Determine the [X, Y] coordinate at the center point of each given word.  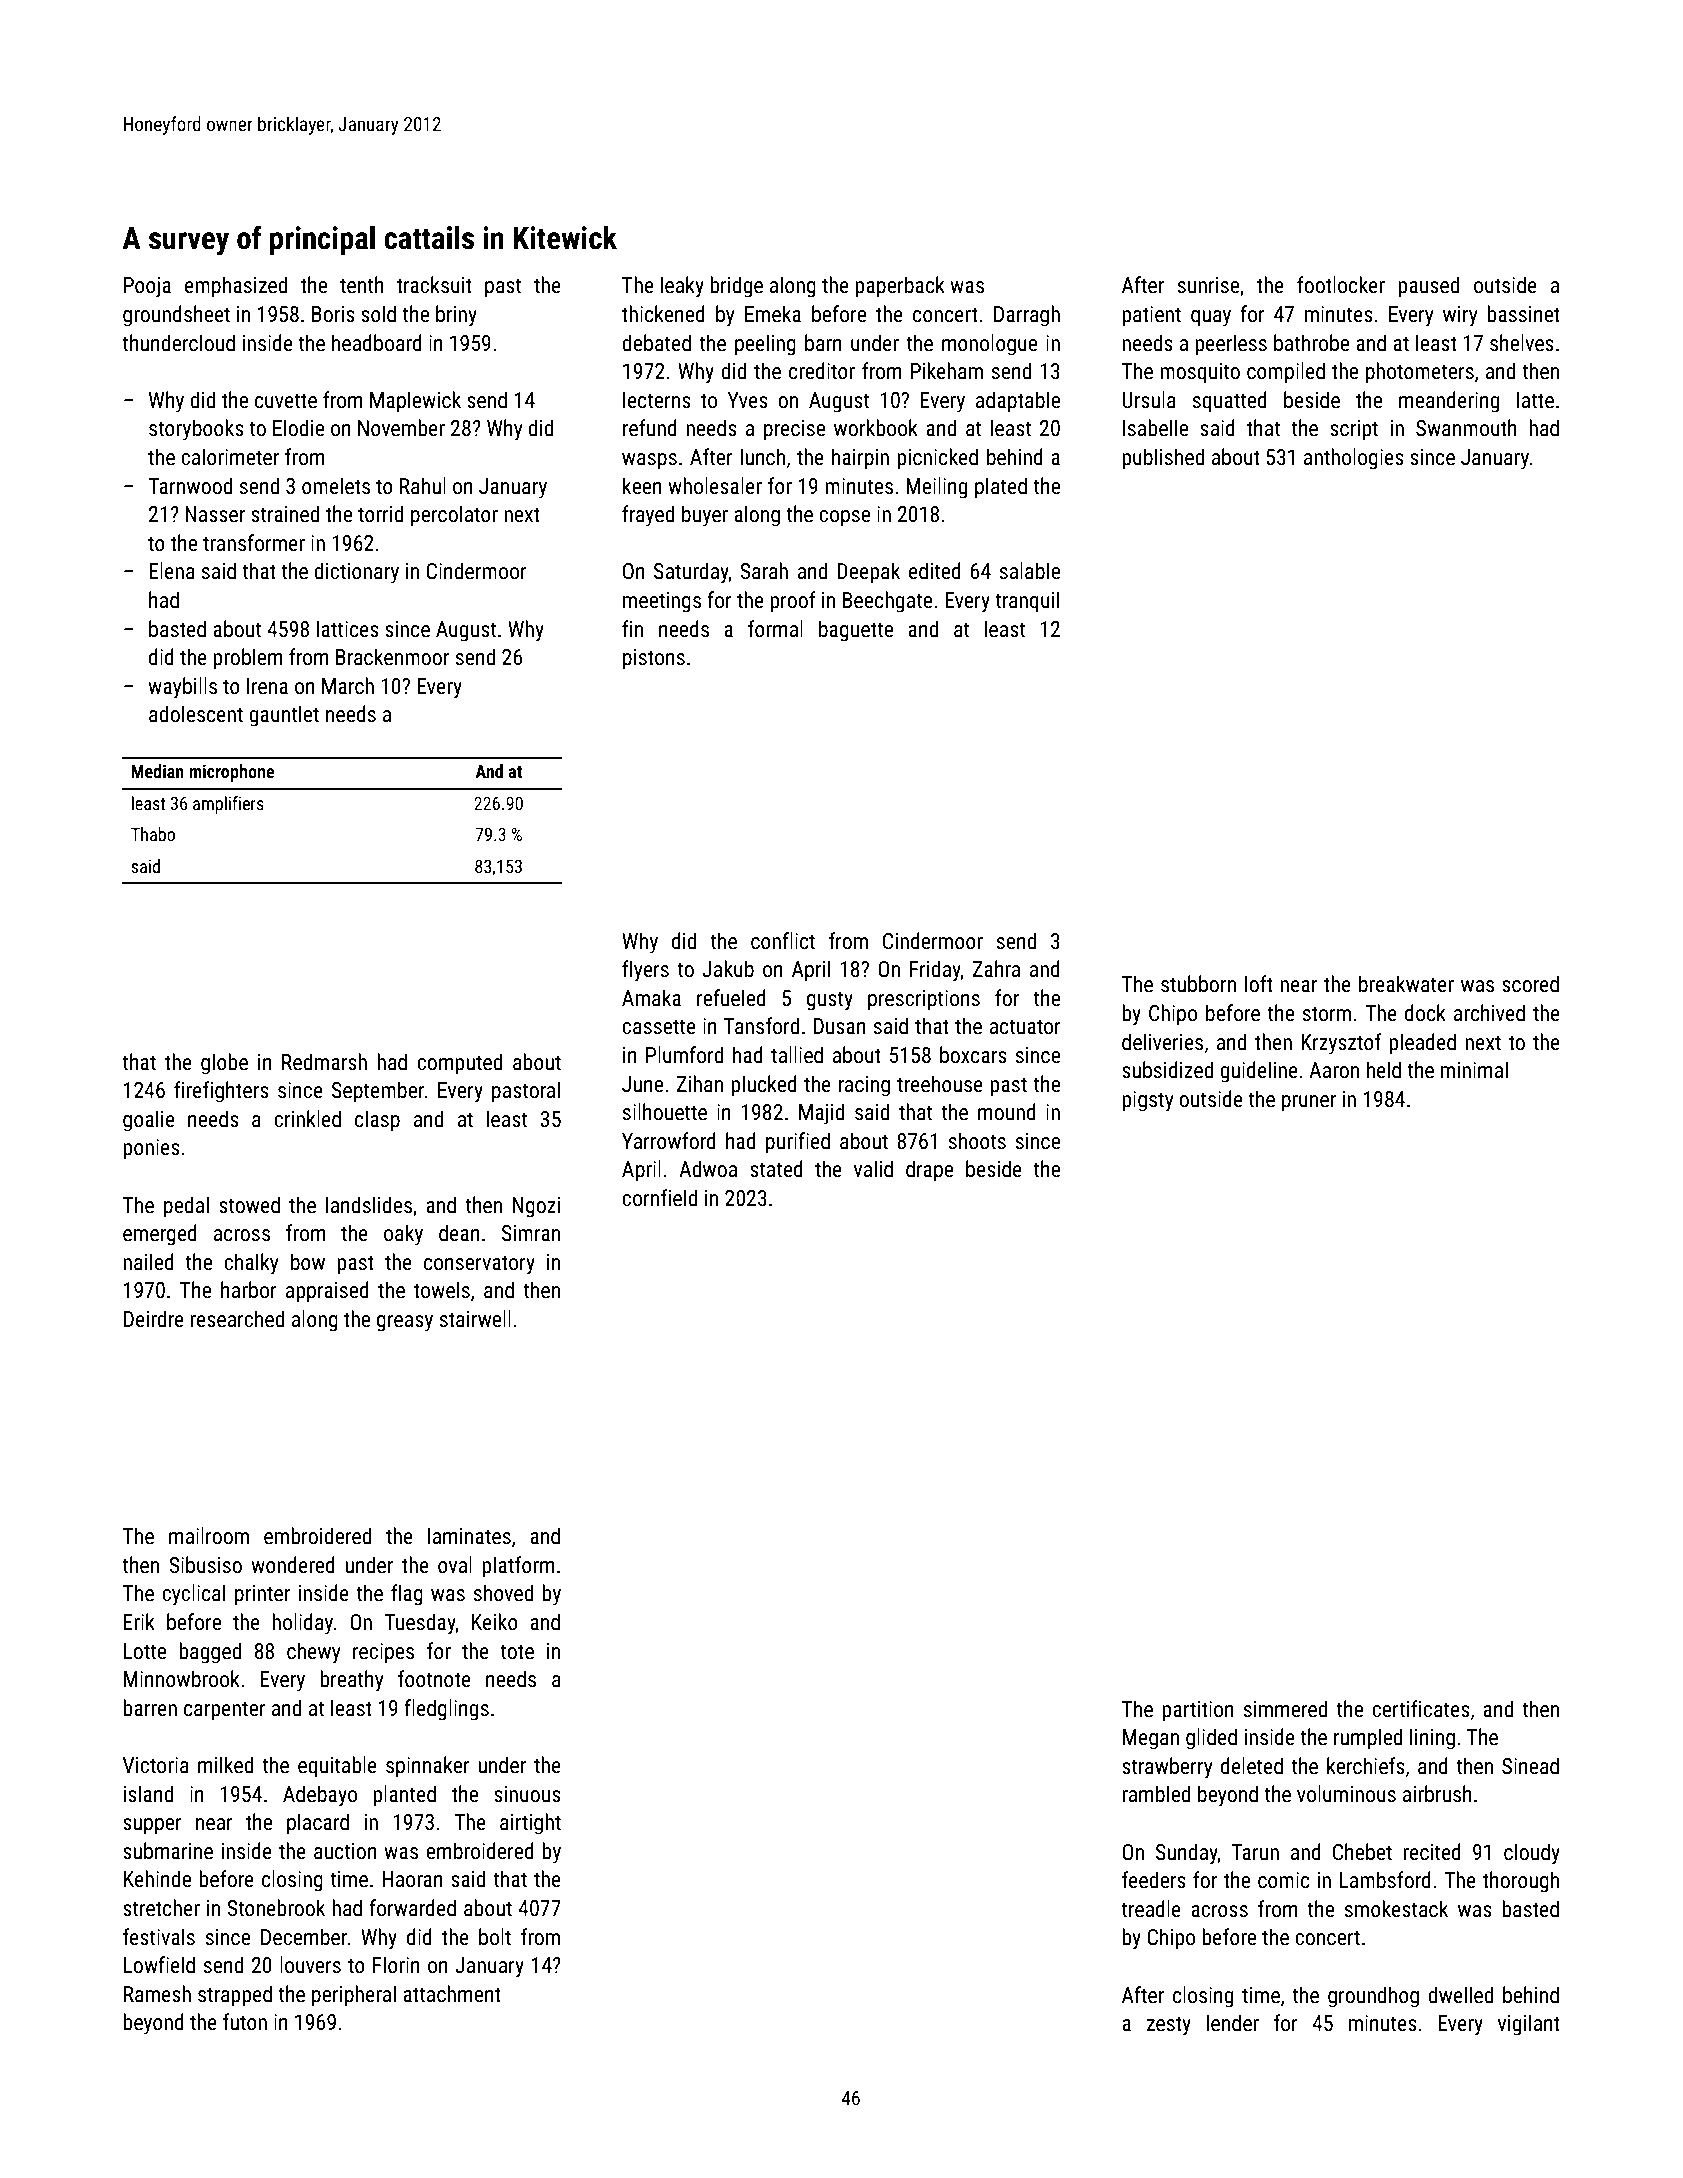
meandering [1449, 402]
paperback [900, 287]
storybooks [196, 430]
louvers [310, 1965]
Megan [1151, 1739]
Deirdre [154, 1319]
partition [1198, 1711]
